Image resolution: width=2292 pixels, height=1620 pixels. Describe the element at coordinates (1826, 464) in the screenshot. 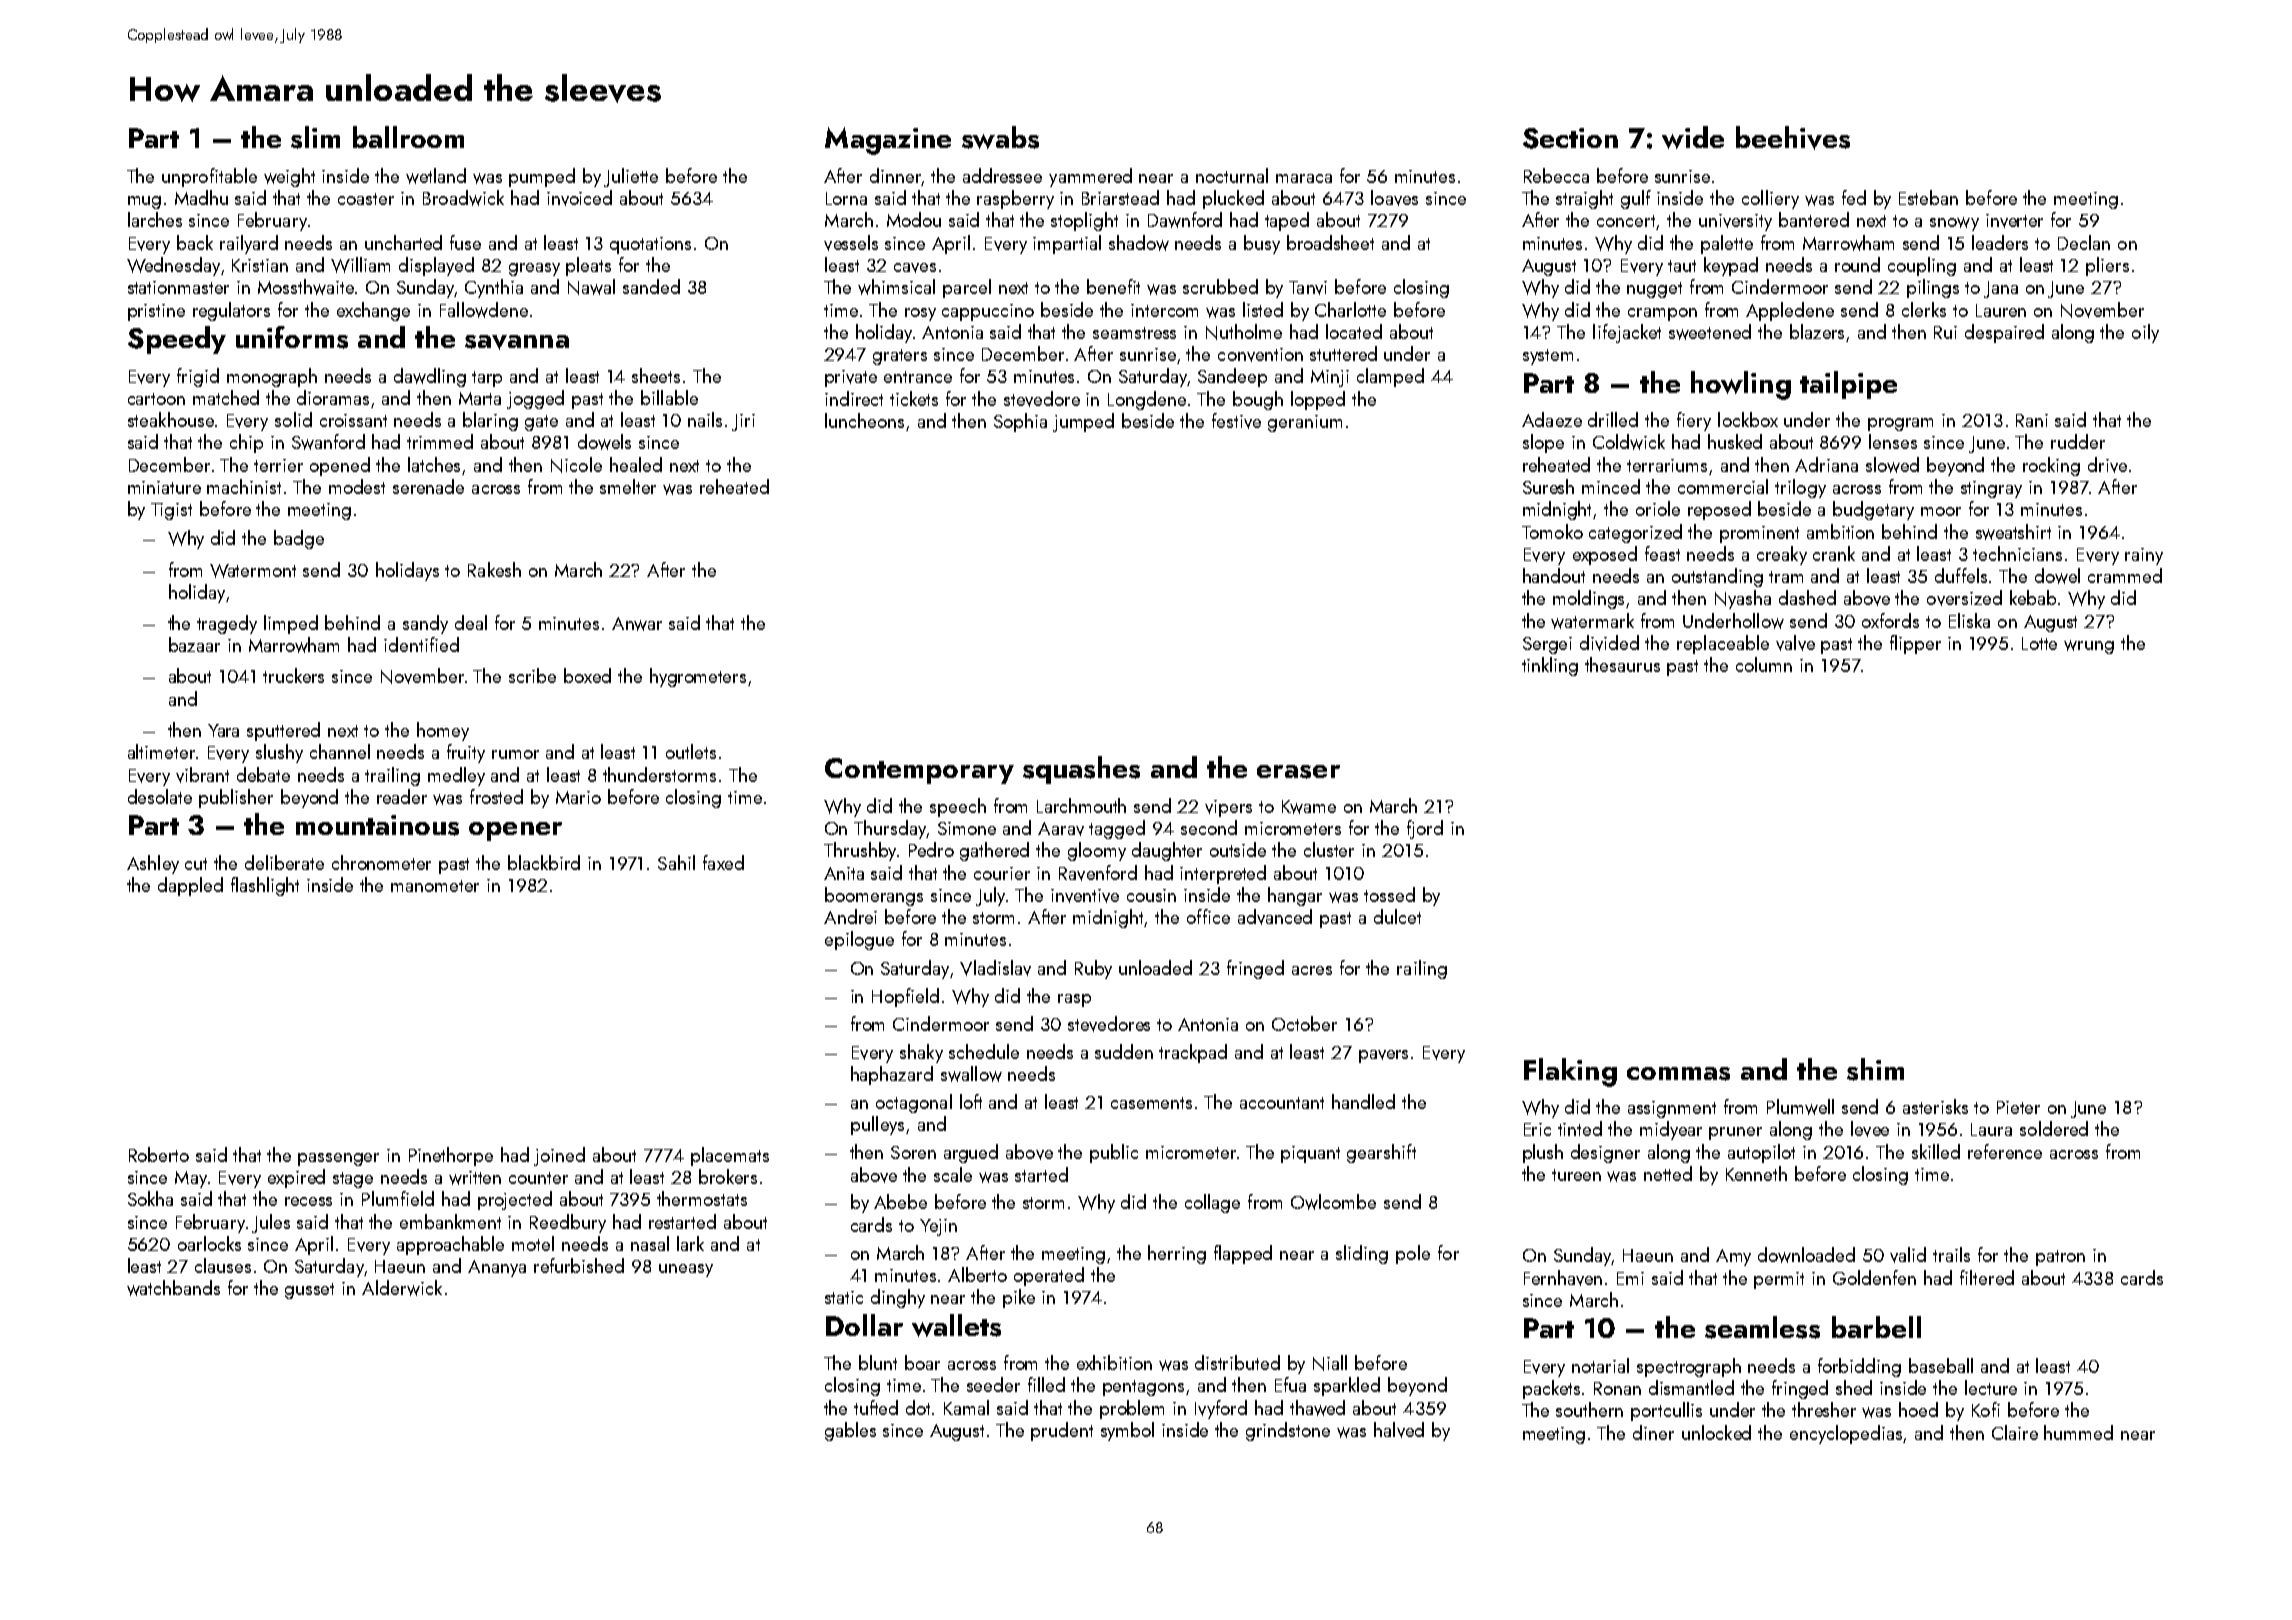

I see `Adriana` at that location.
